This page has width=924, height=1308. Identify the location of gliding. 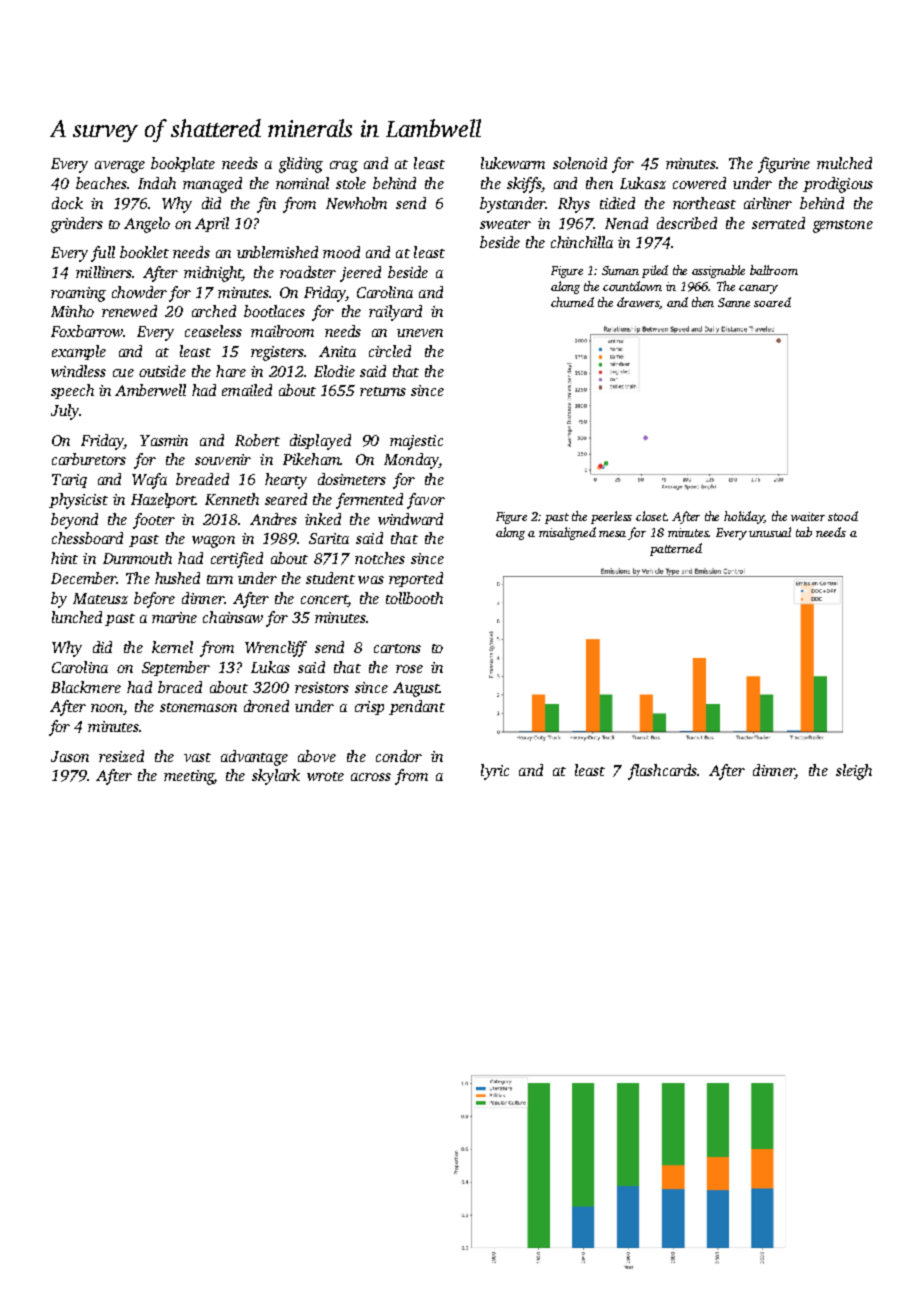
(301, 165).
